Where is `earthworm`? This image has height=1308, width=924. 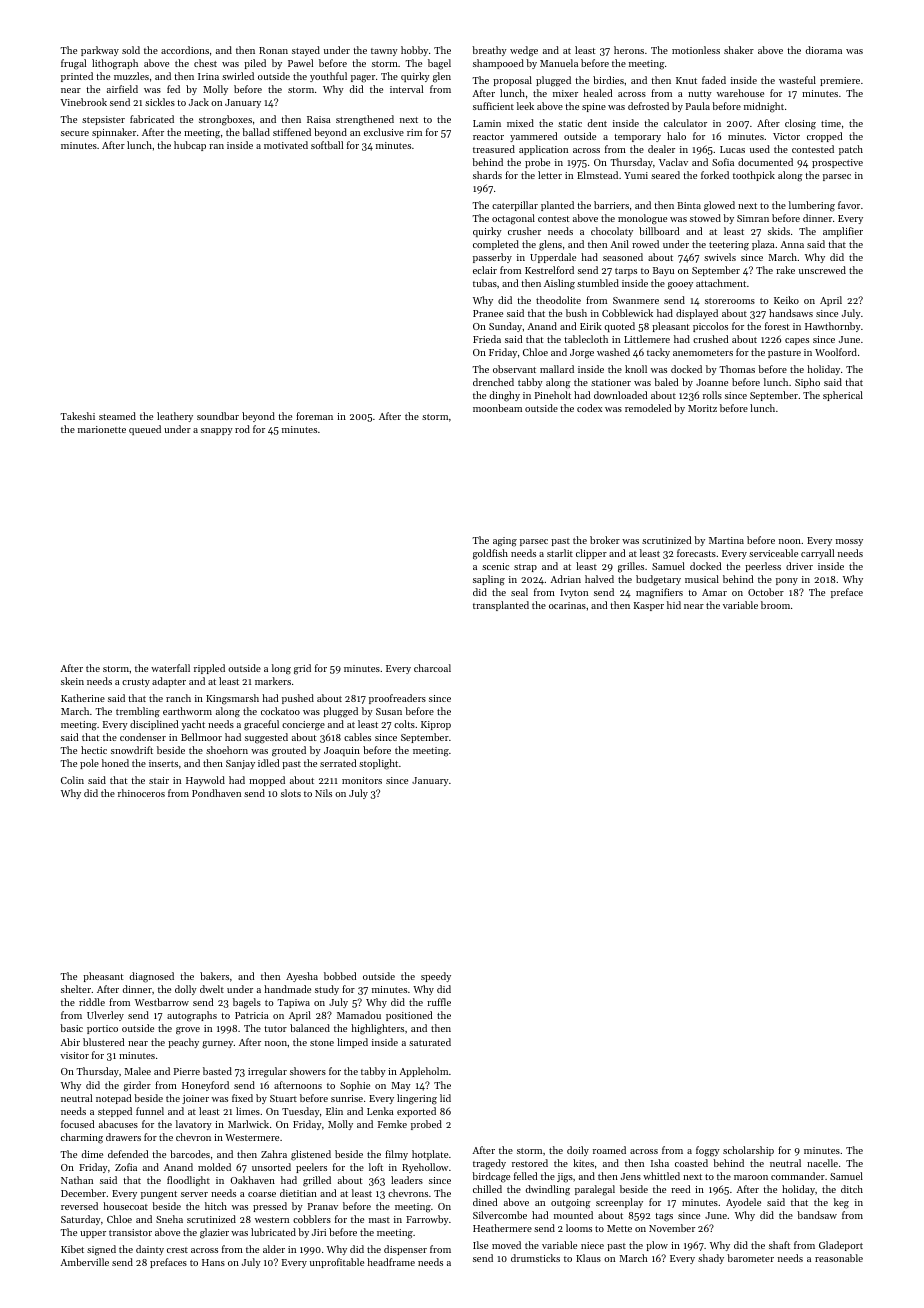
earthworm is located at coordinates (187, 711).
